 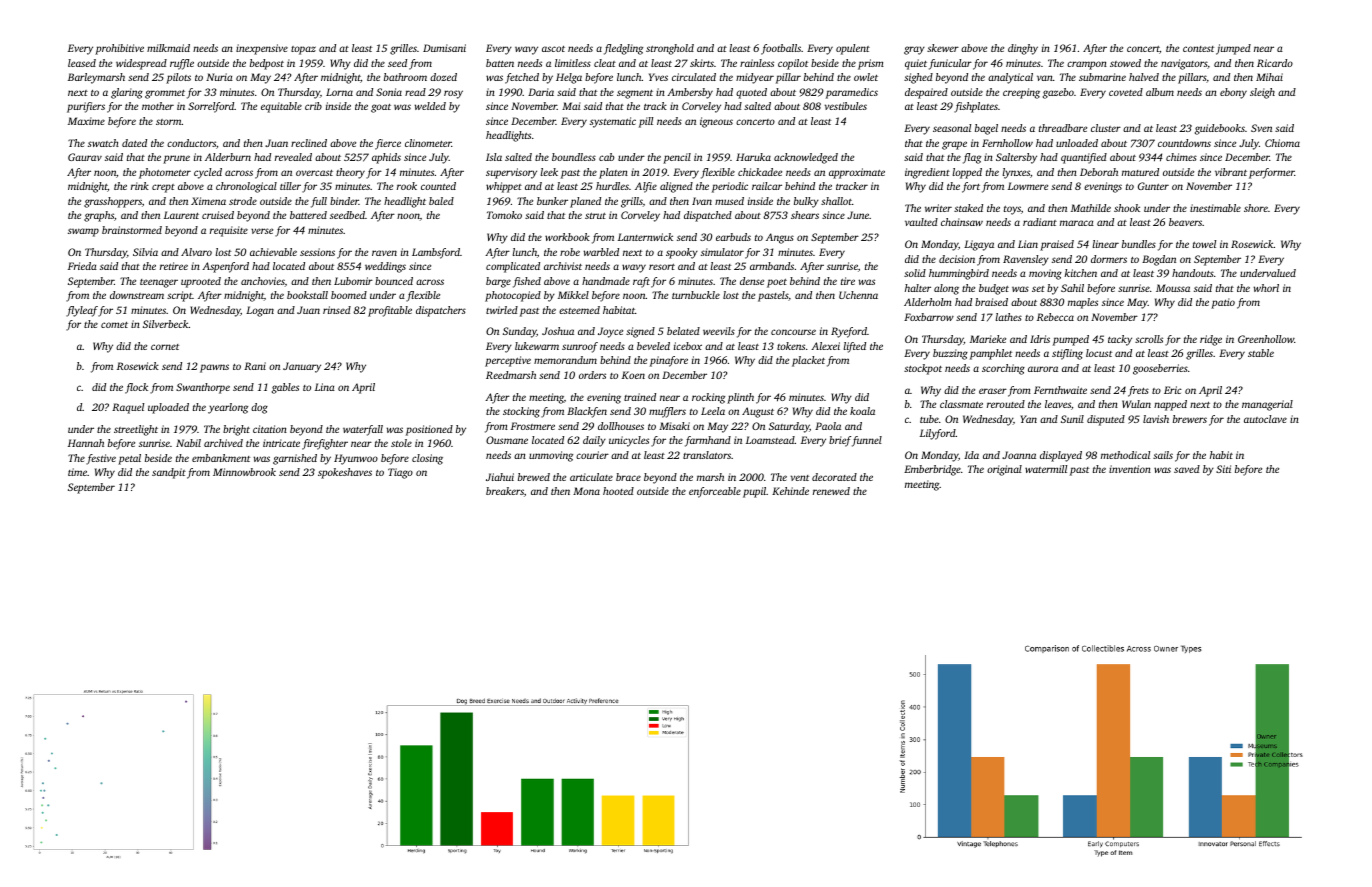 I want to click on segment, so click(x=635, y=94).
